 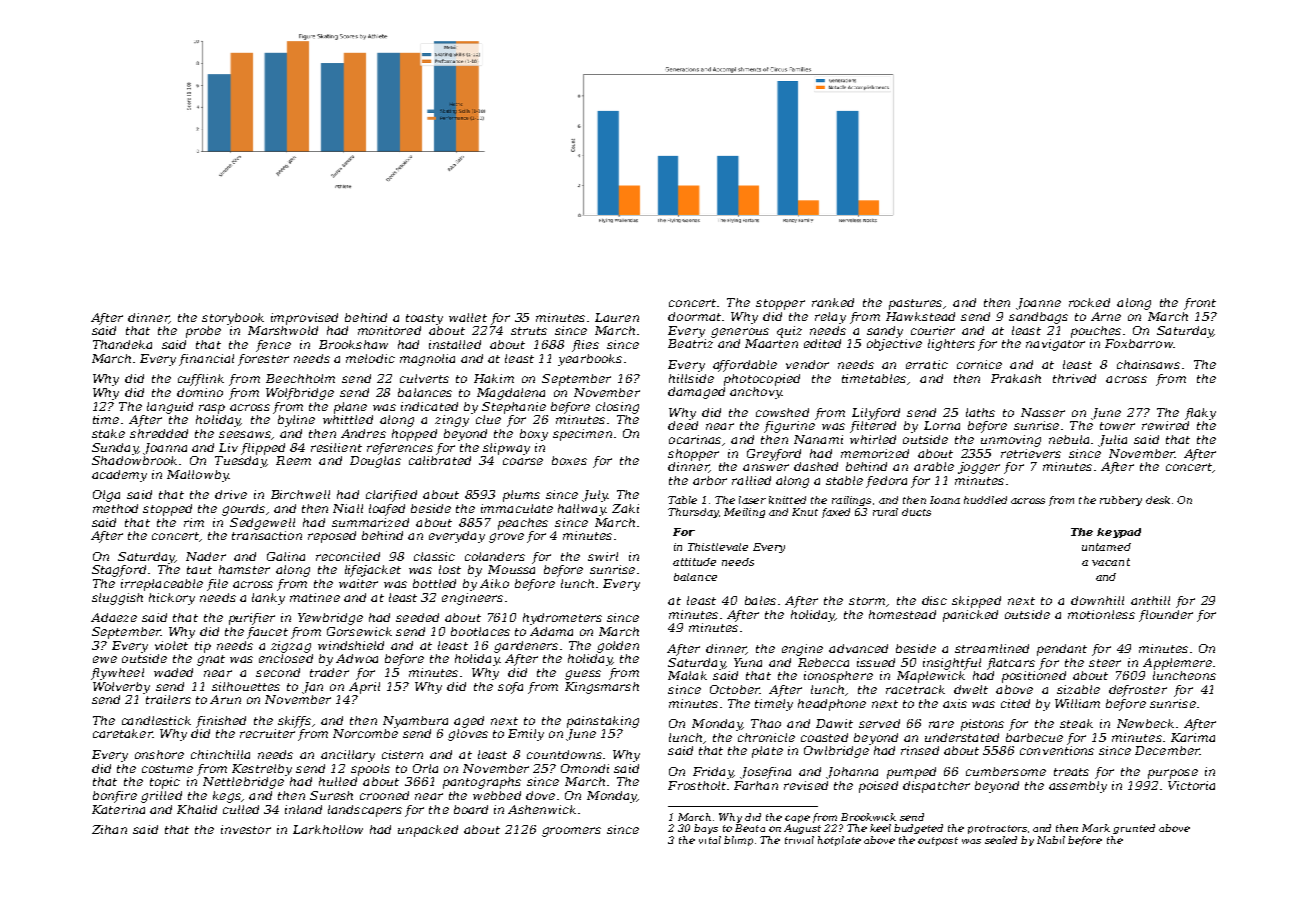 I want to click on vacant, so click(x=1111, y=562).
